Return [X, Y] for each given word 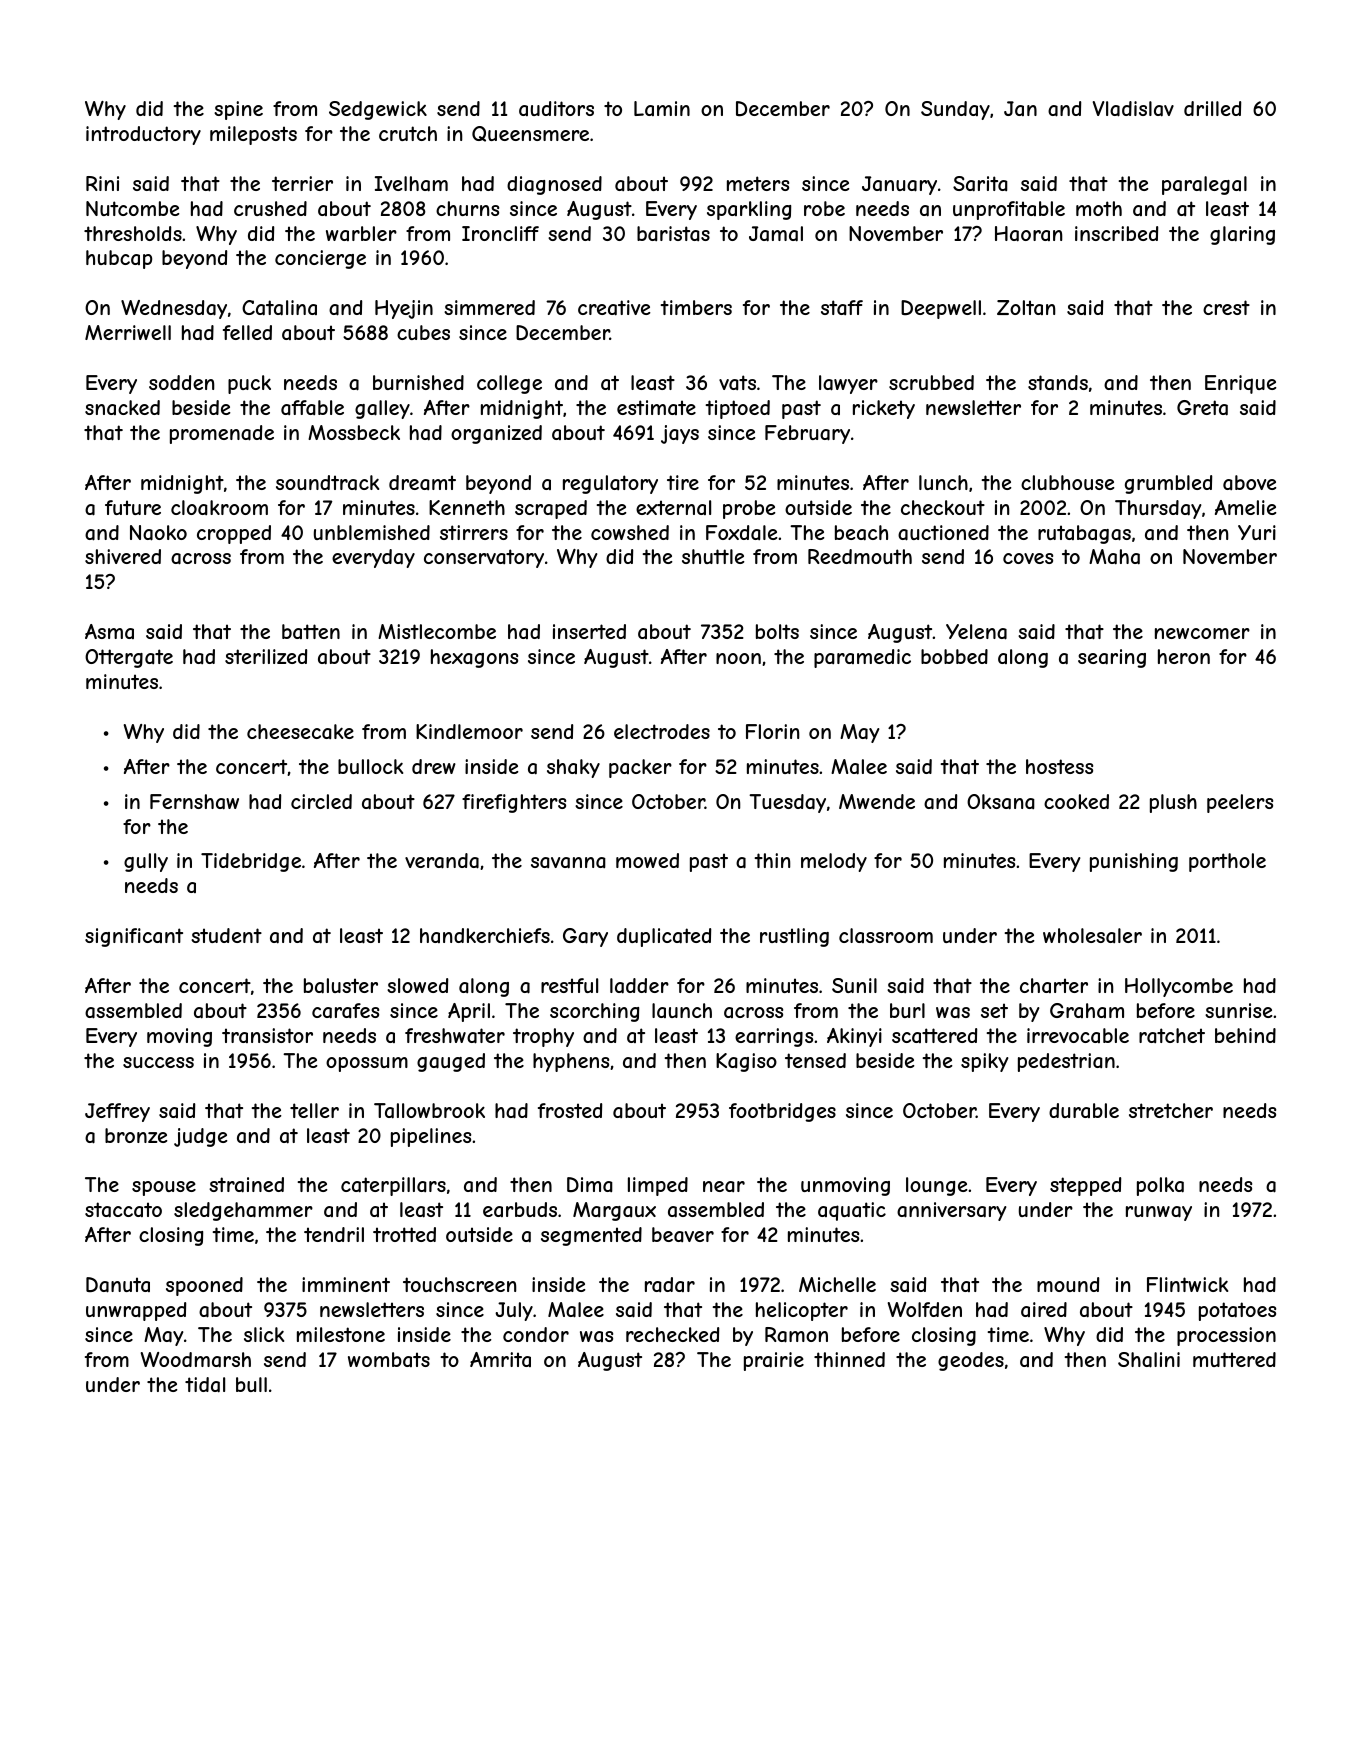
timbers [696, 307]
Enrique [1240, 384]
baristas [673, 233]
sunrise [1238, 1010]
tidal [205, 1385]
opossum [367, 1064]
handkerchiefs [485, 935]
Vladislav [1133, 109]
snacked [122, 407]
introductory [143, 135]
